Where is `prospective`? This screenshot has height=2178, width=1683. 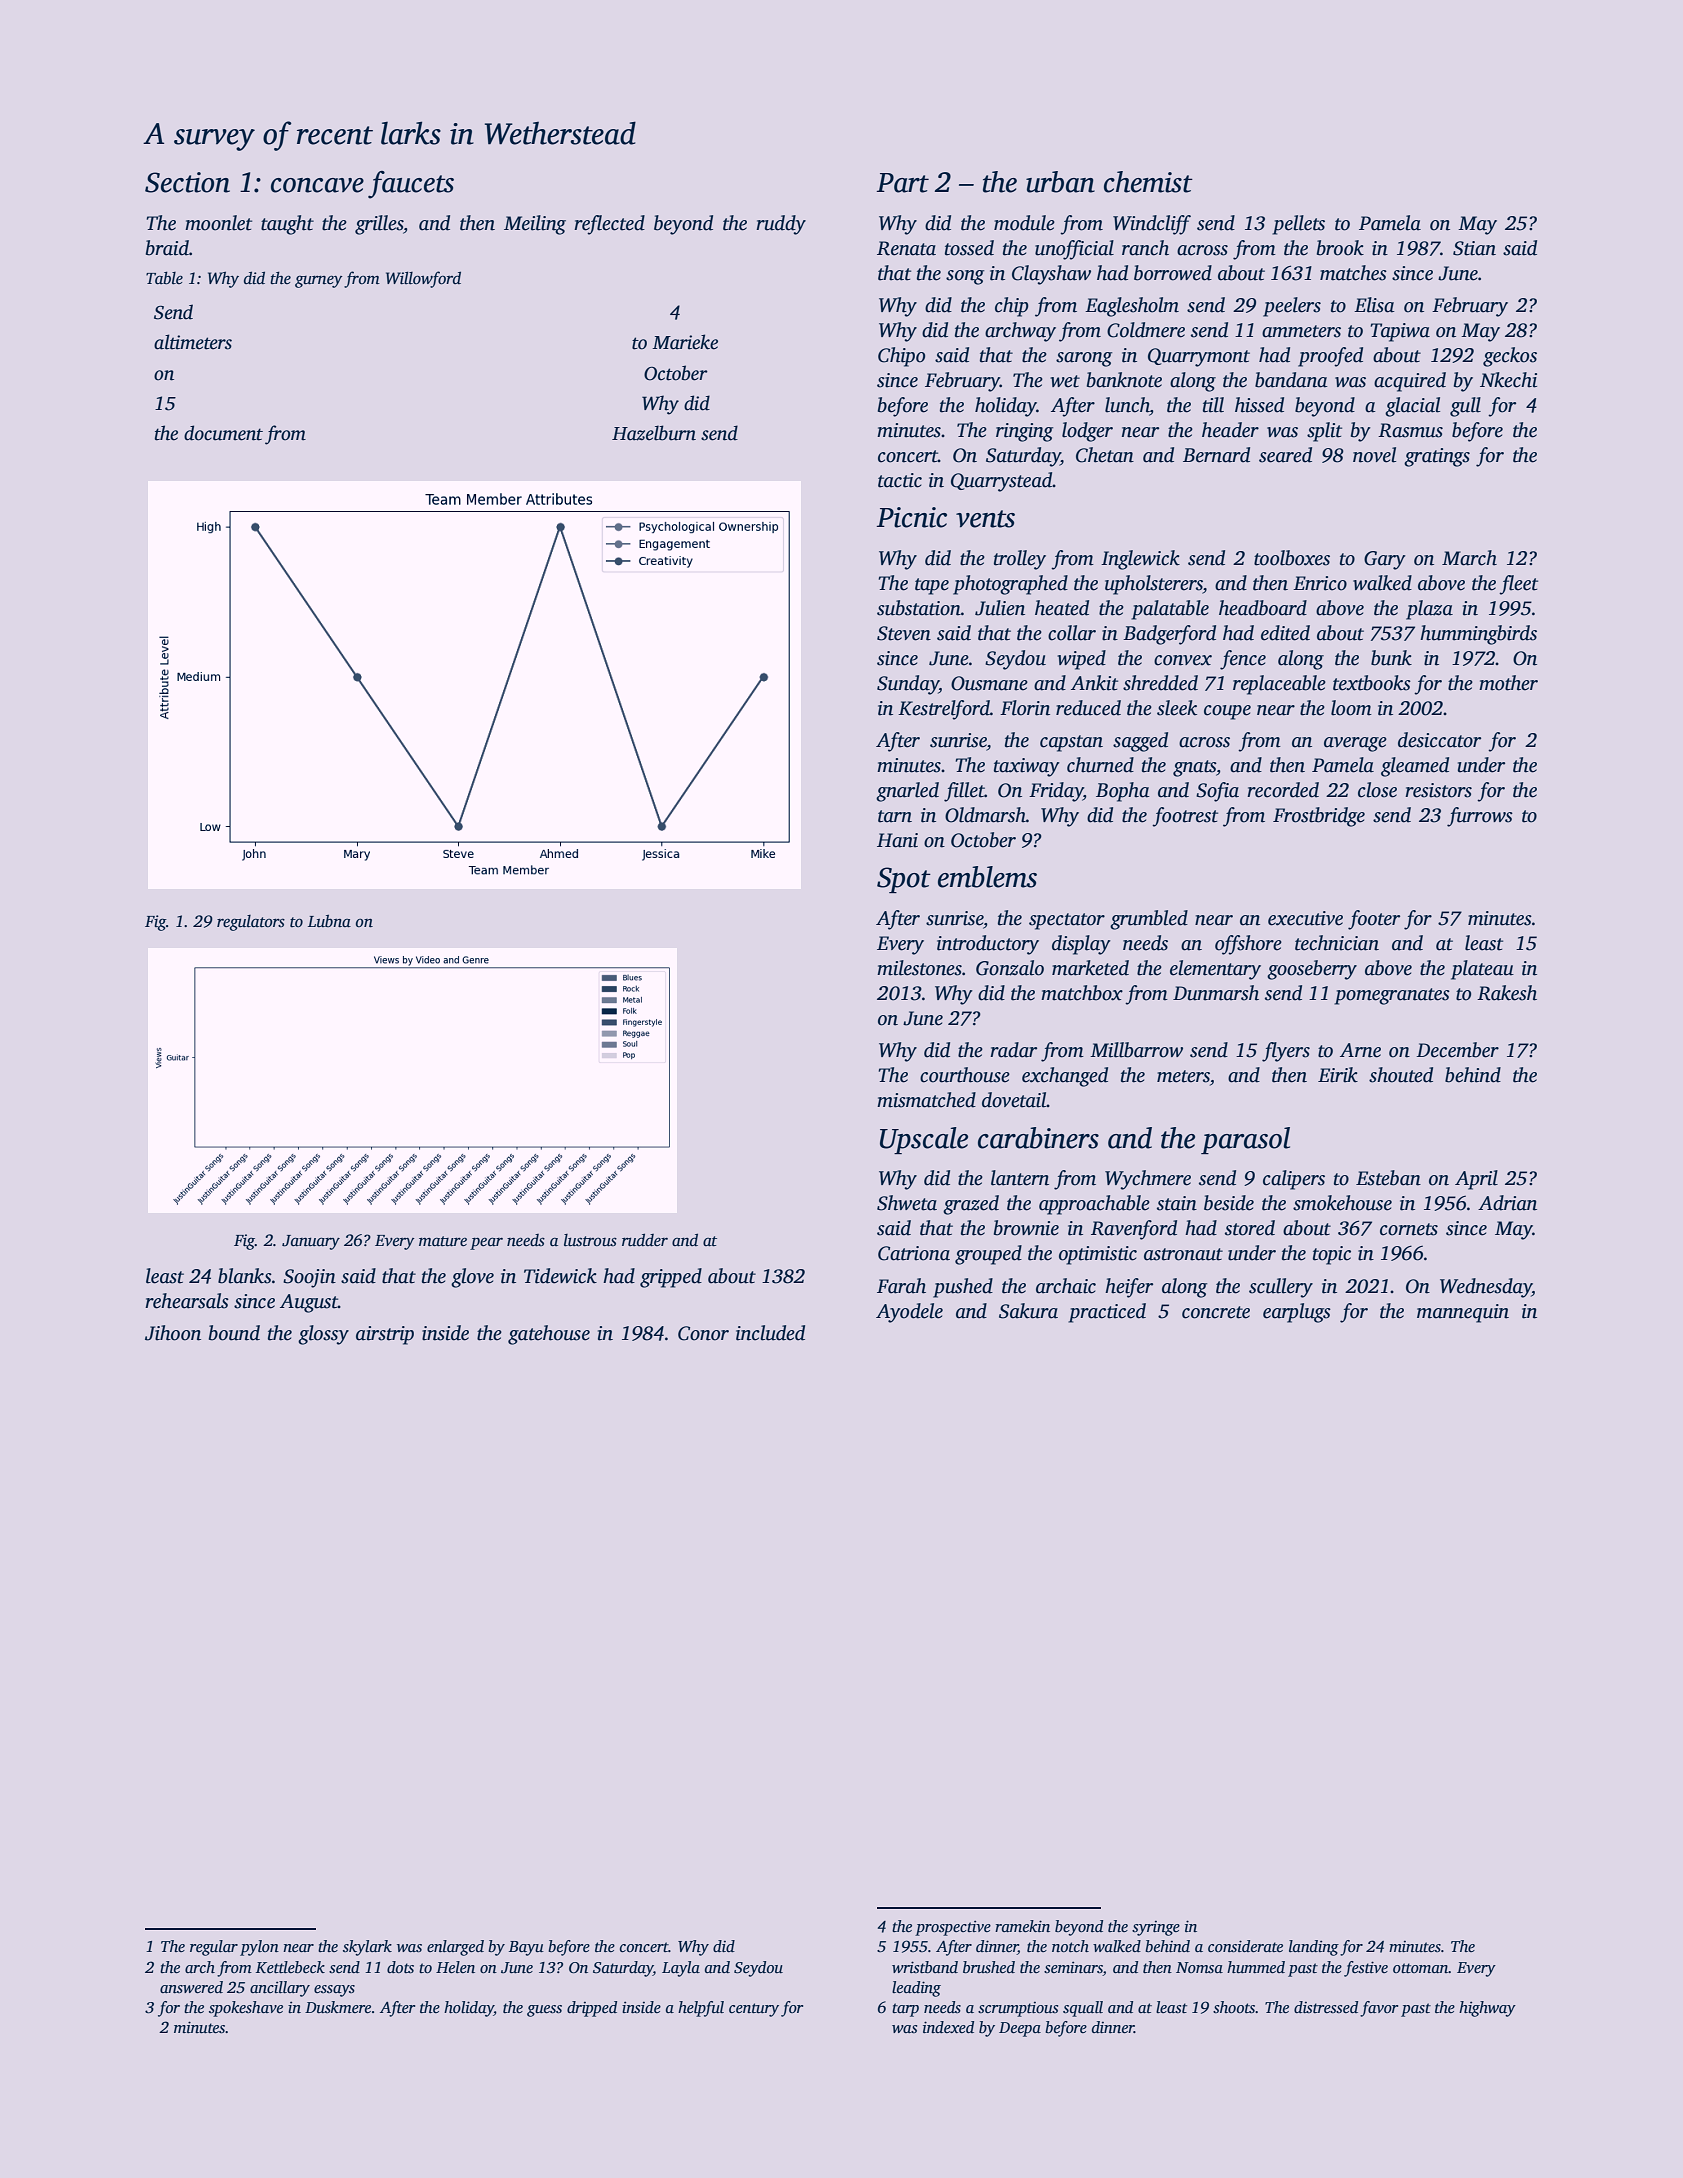 prospective is located at coordinates (953, 1928).
